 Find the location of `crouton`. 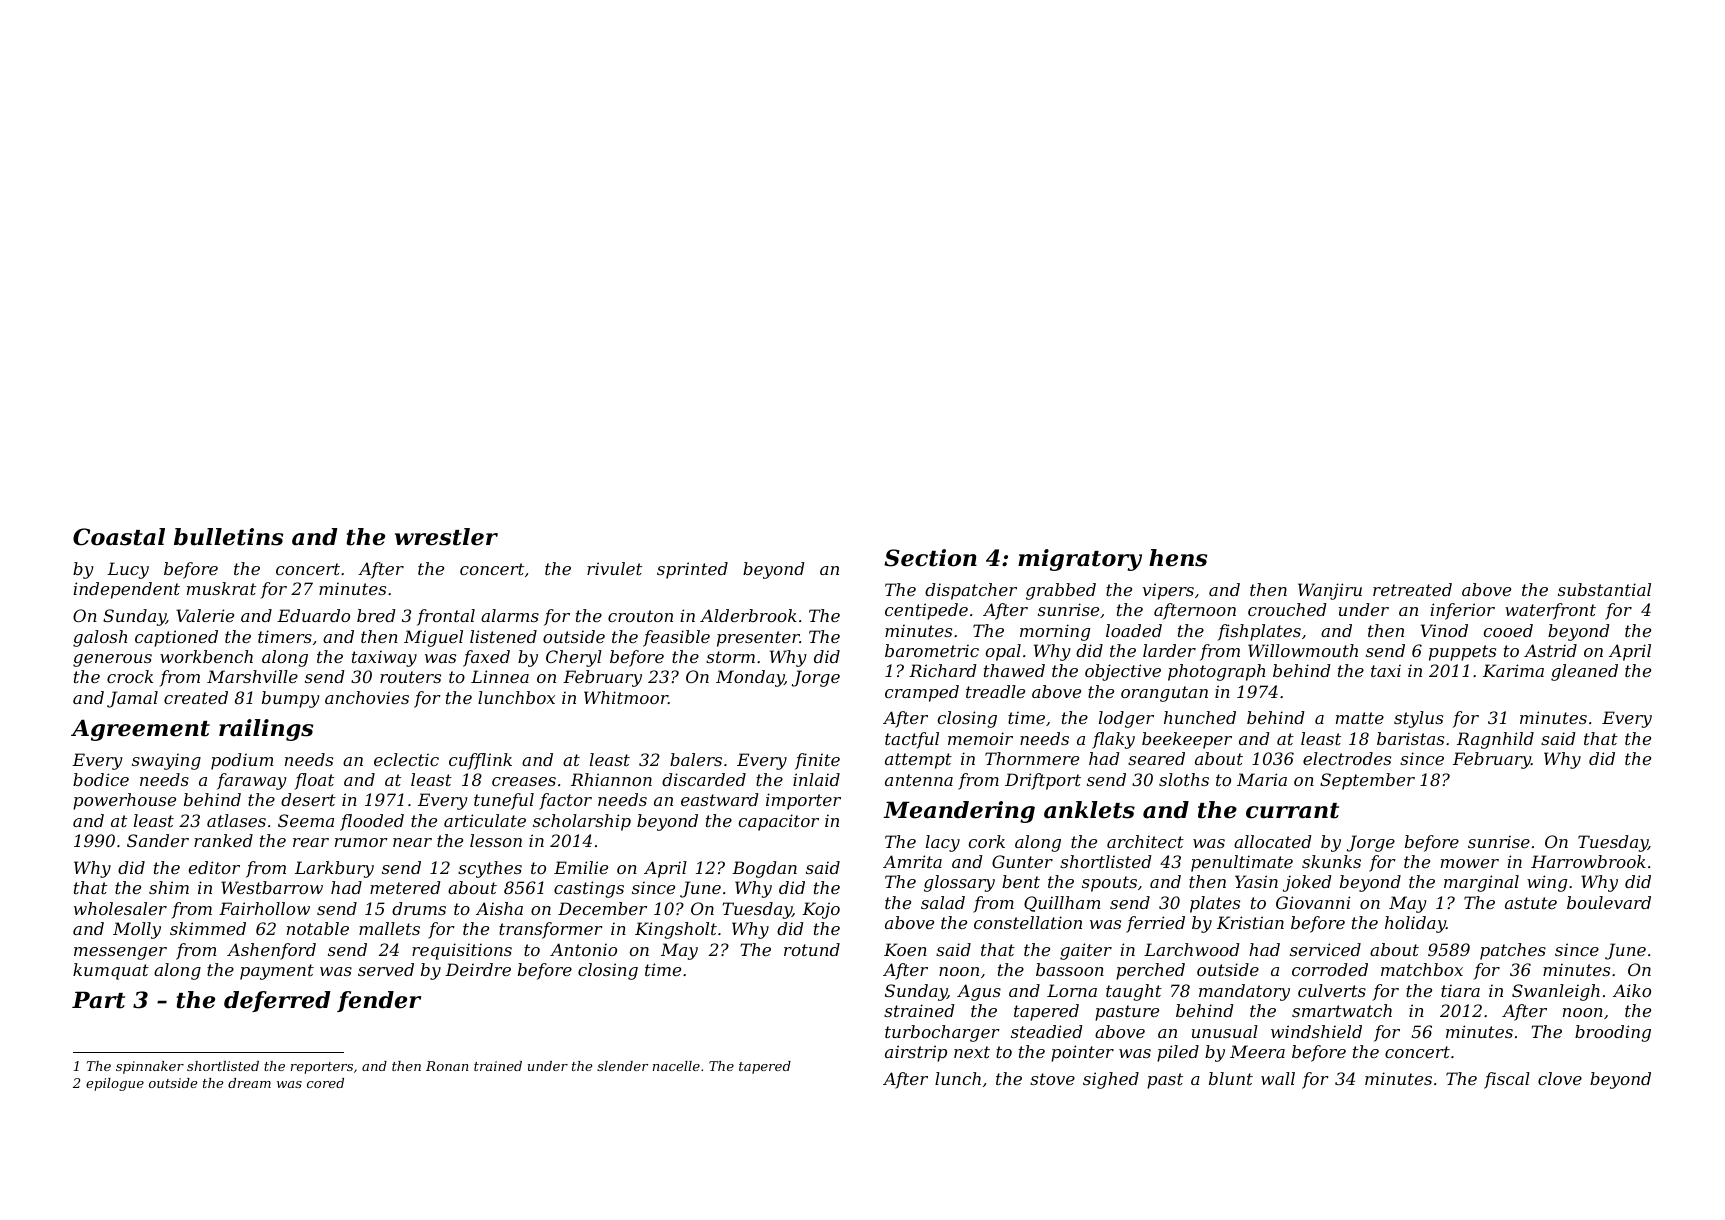

crouton is located at coordinates (640, 616).
